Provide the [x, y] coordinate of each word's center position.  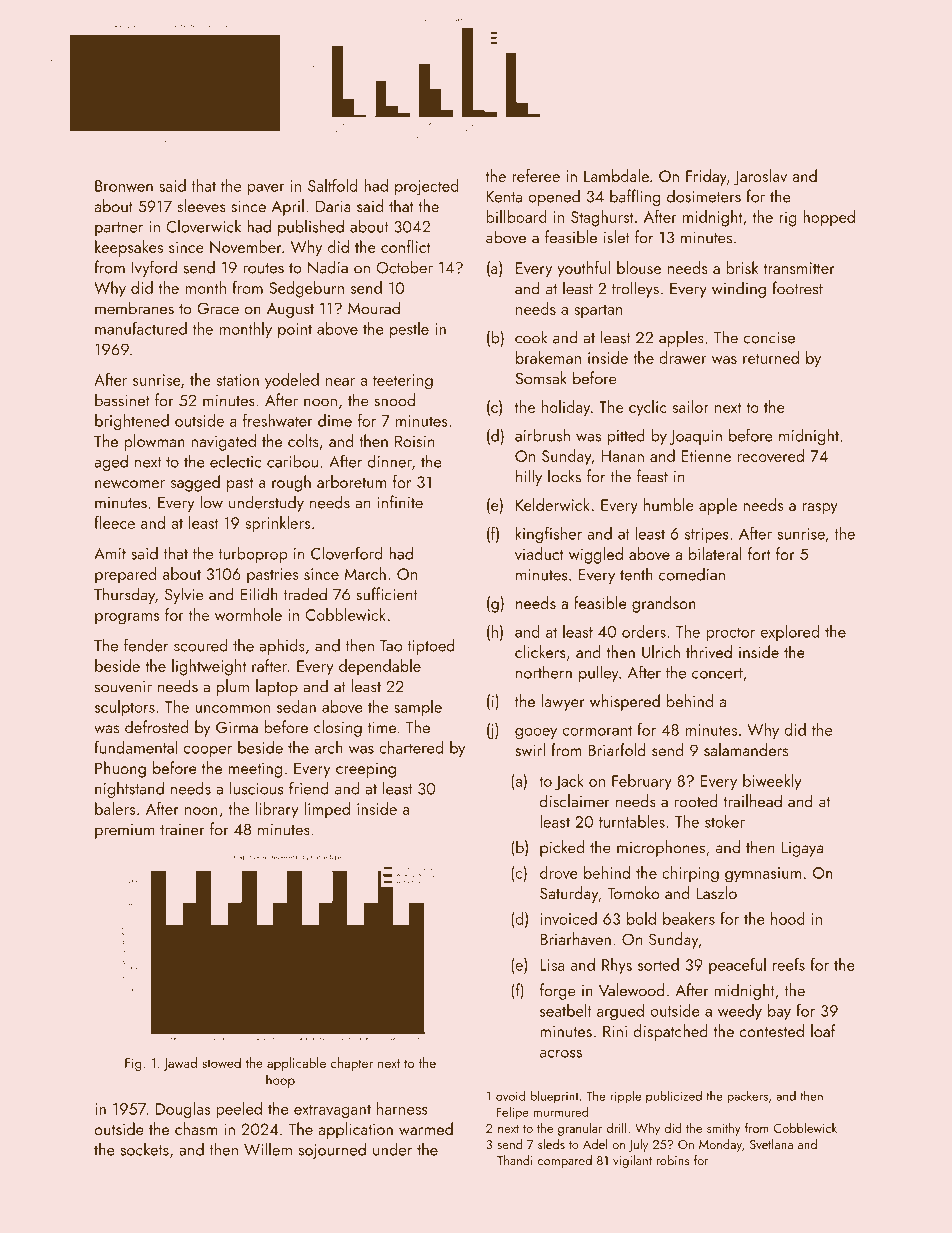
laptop [277, 687]
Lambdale [616, 175]
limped [327, 810]
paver [266, 189]
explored [790, 632]
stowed [221, 1062]
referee [536, 175]
